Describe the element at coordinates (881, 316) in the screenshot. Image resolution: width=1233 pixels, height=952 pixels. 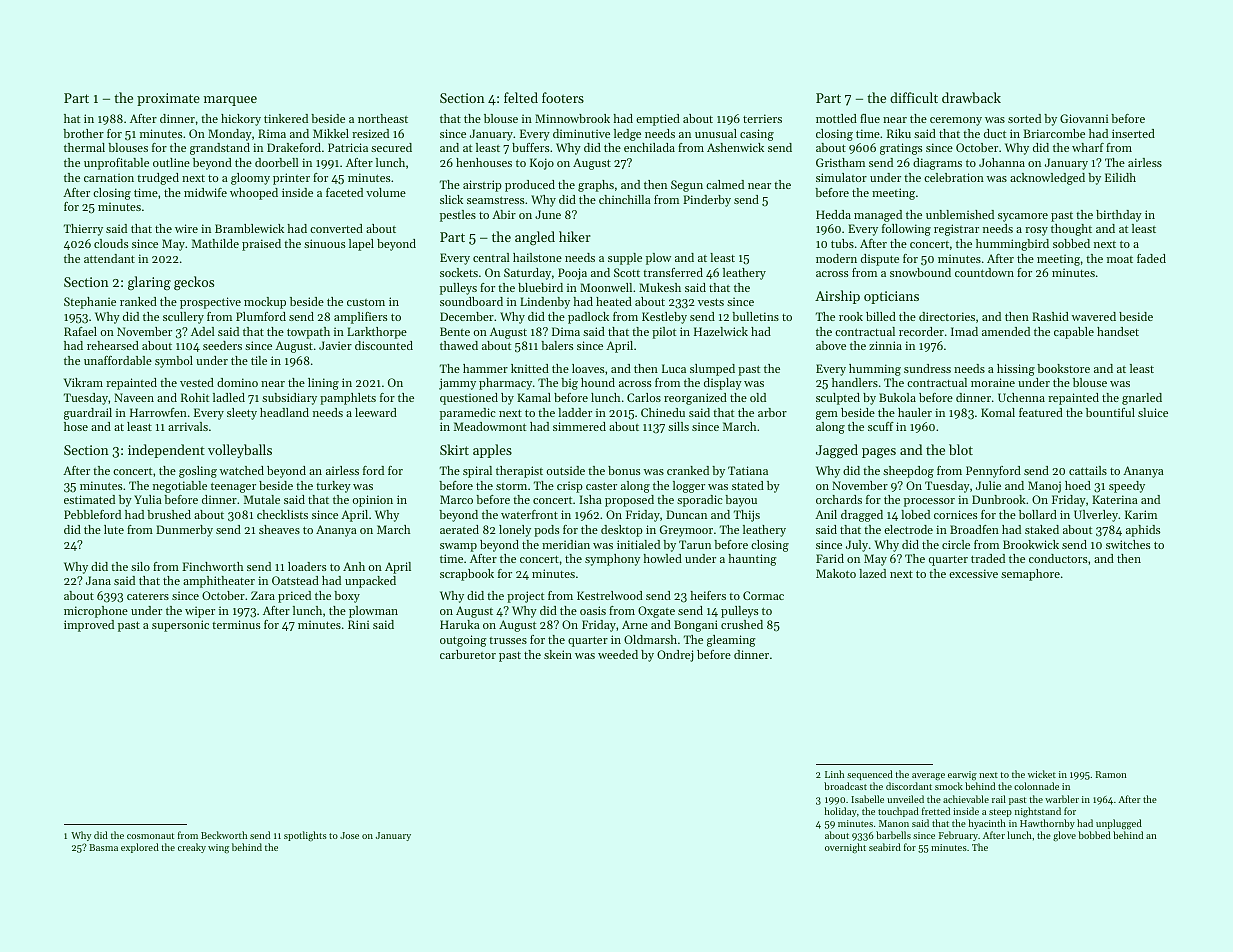
I see `billed` at that location.
